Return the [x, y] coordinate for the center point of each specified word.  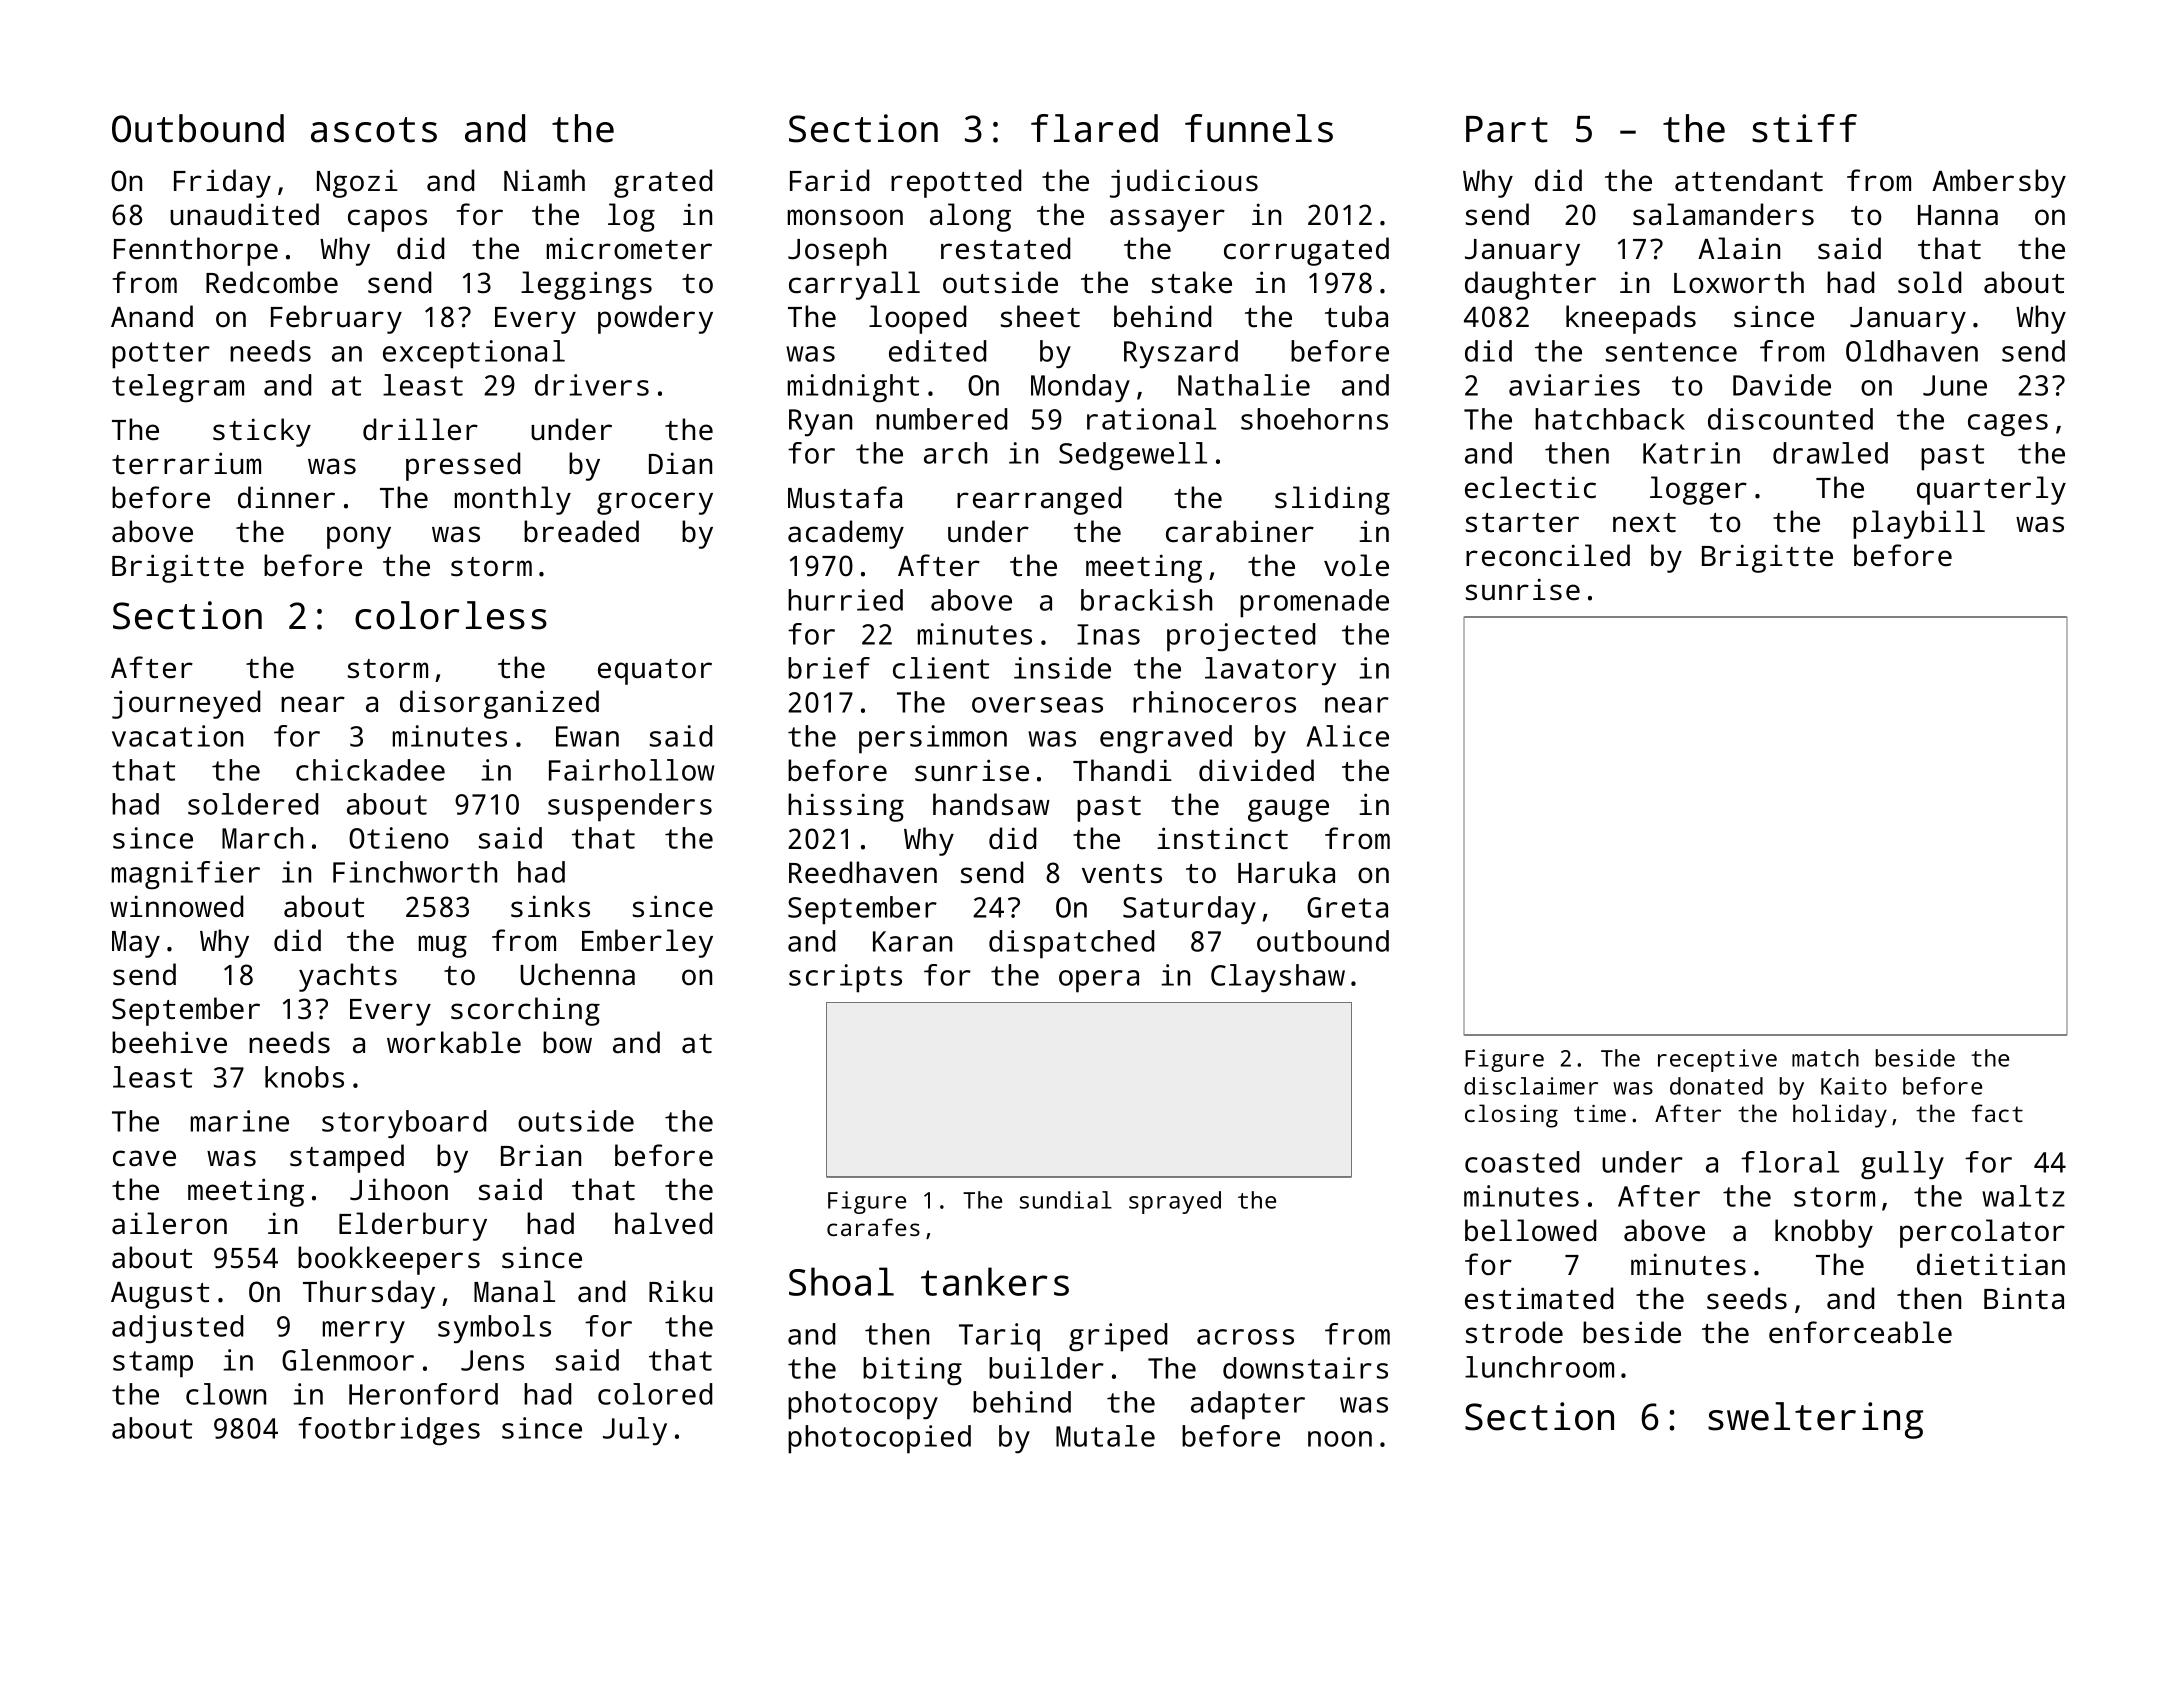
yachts [348, 977]
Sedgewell [1133, 456]
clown [226, 1394]
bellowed [1530, 1230]
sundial [1066, 1200]
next [1644, 523]
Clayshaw [1278, 978]
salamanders [1723, 214]
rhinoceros [1214, 702]
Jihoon [399, 1189]
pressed [463, 466]
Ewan [587, 736]
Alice [1348, 736]
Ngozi [357, 183]
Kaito [1854, 1086]
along [970, 217]
